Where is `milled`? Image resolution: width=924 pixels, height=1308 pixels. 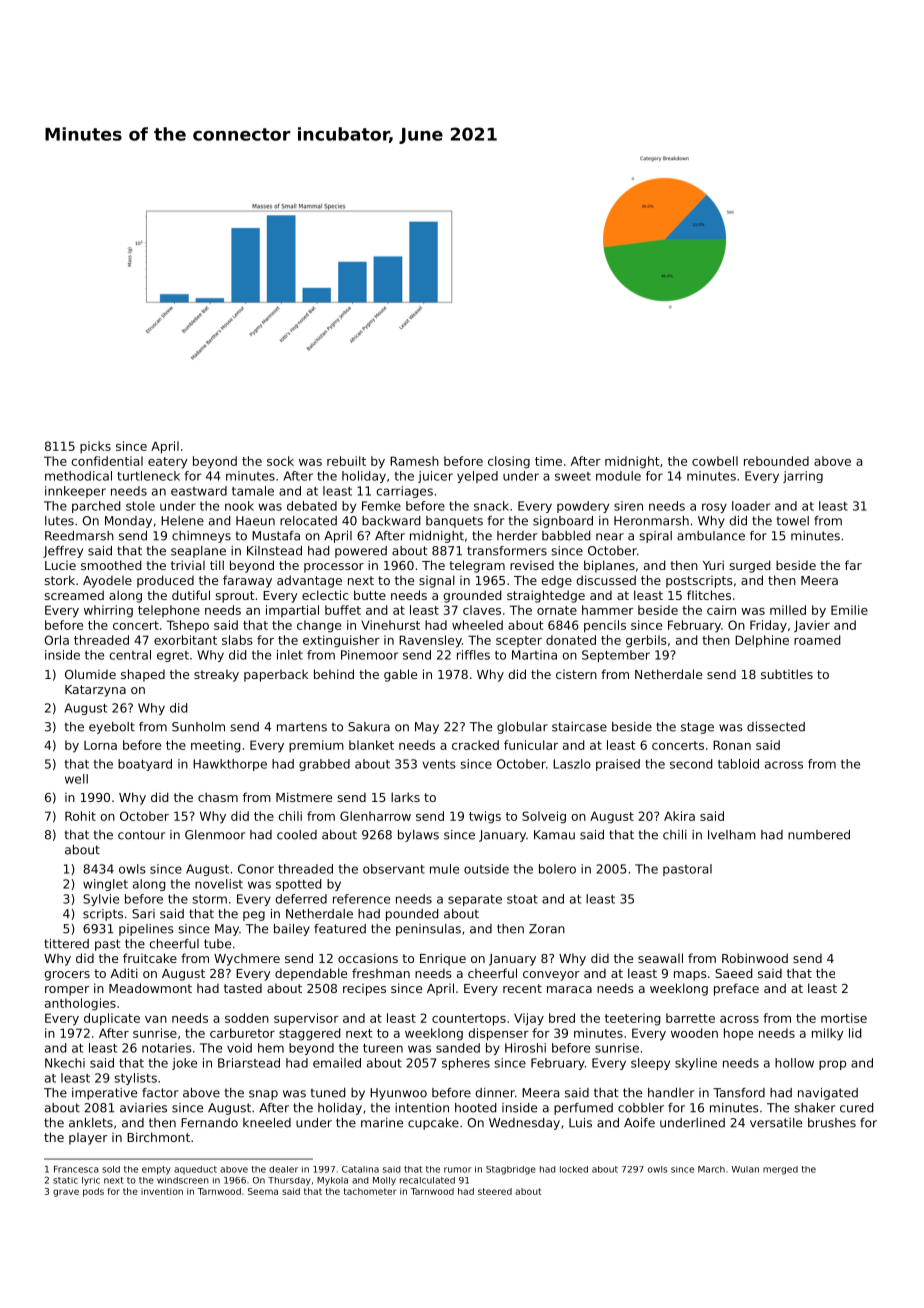 milled is located at coordinates (788, 610).
